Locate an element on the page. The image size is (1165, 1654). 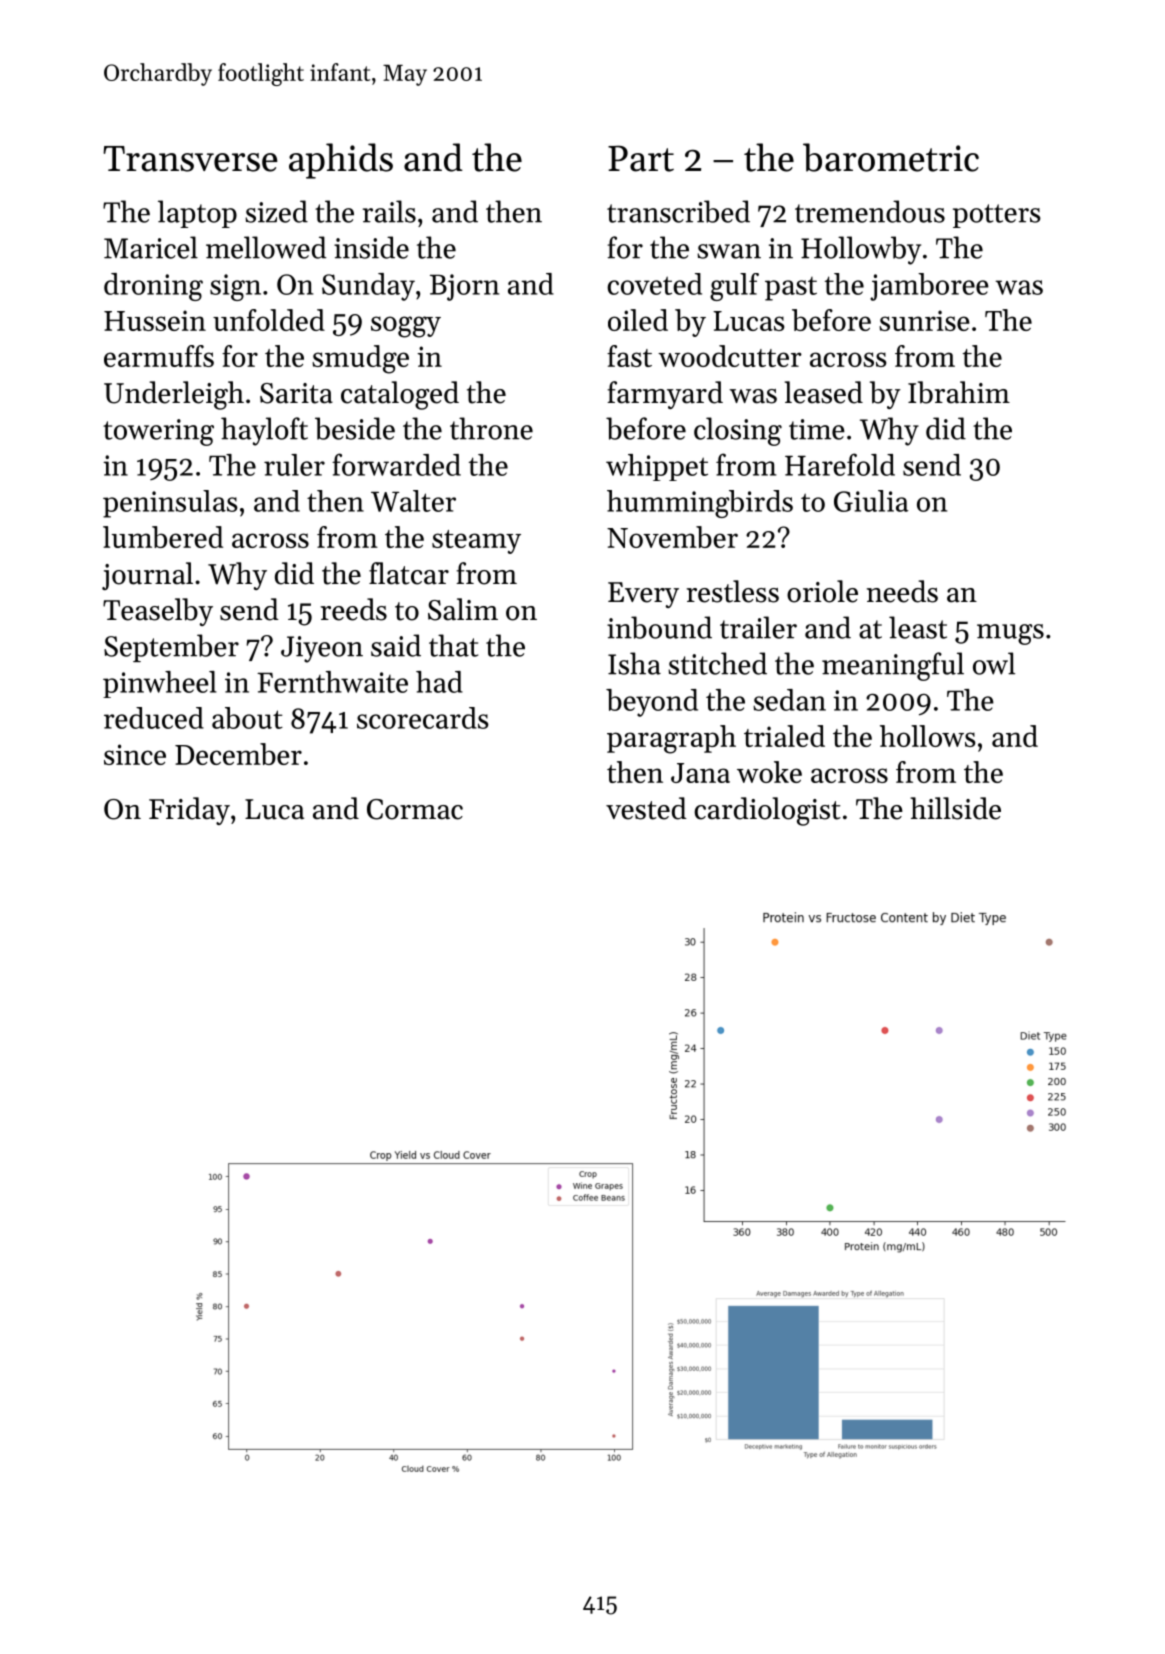
Part is located at coordinates (641, 158).
